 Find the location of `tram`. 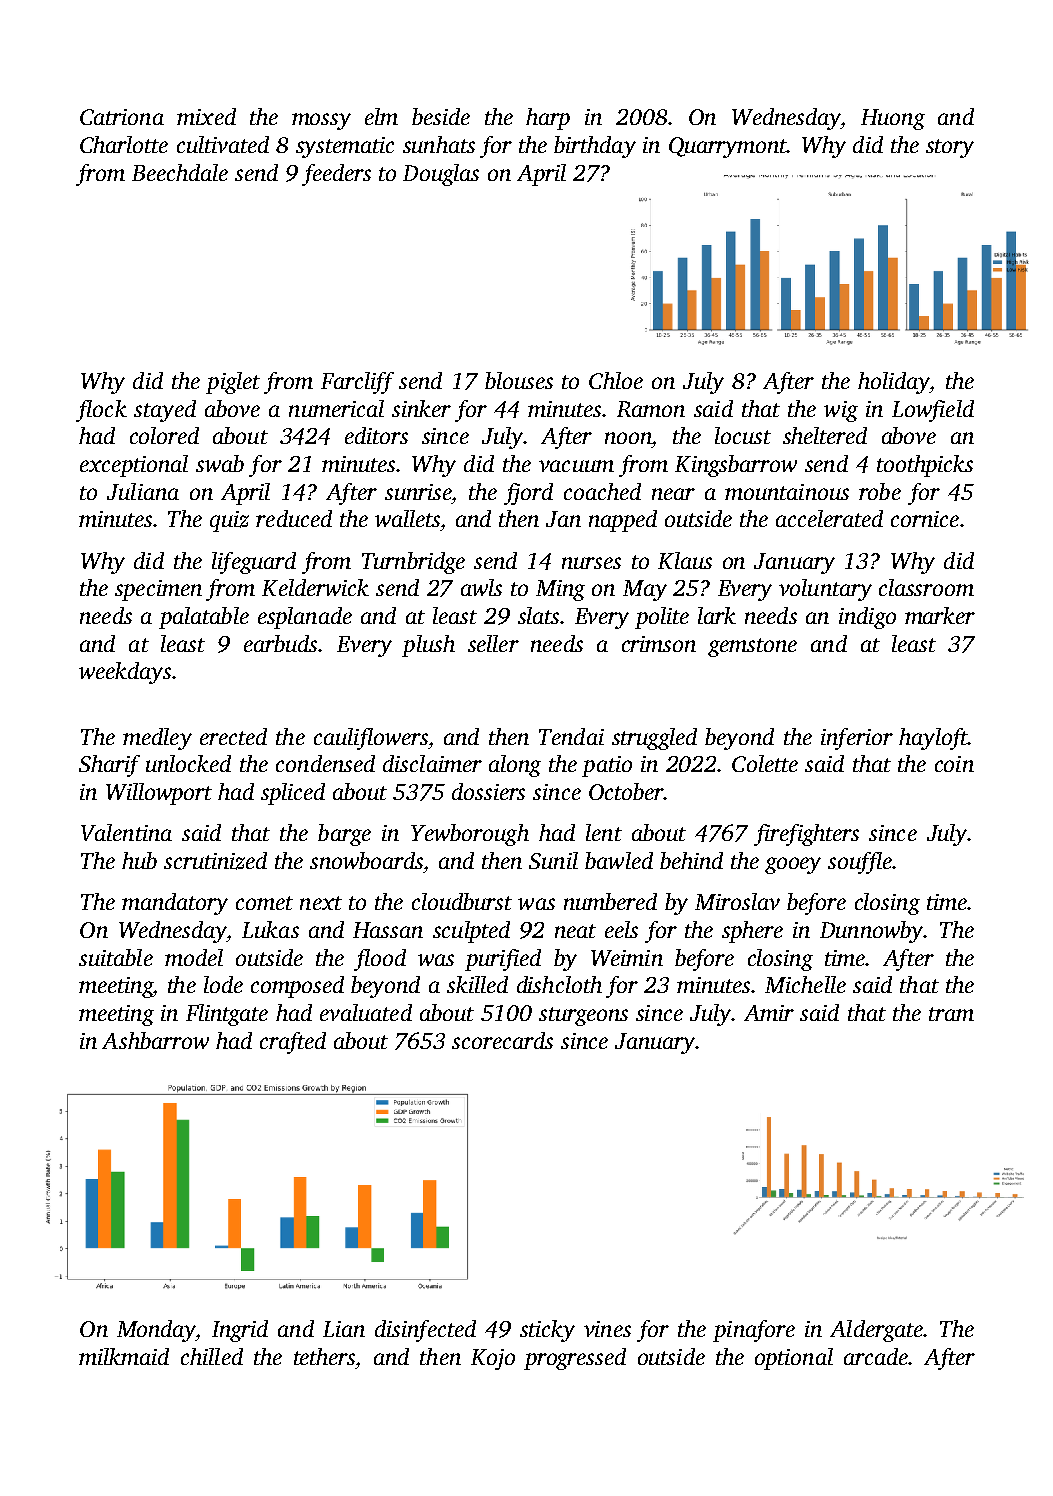

tram is located at coordinates (951, 1014).
